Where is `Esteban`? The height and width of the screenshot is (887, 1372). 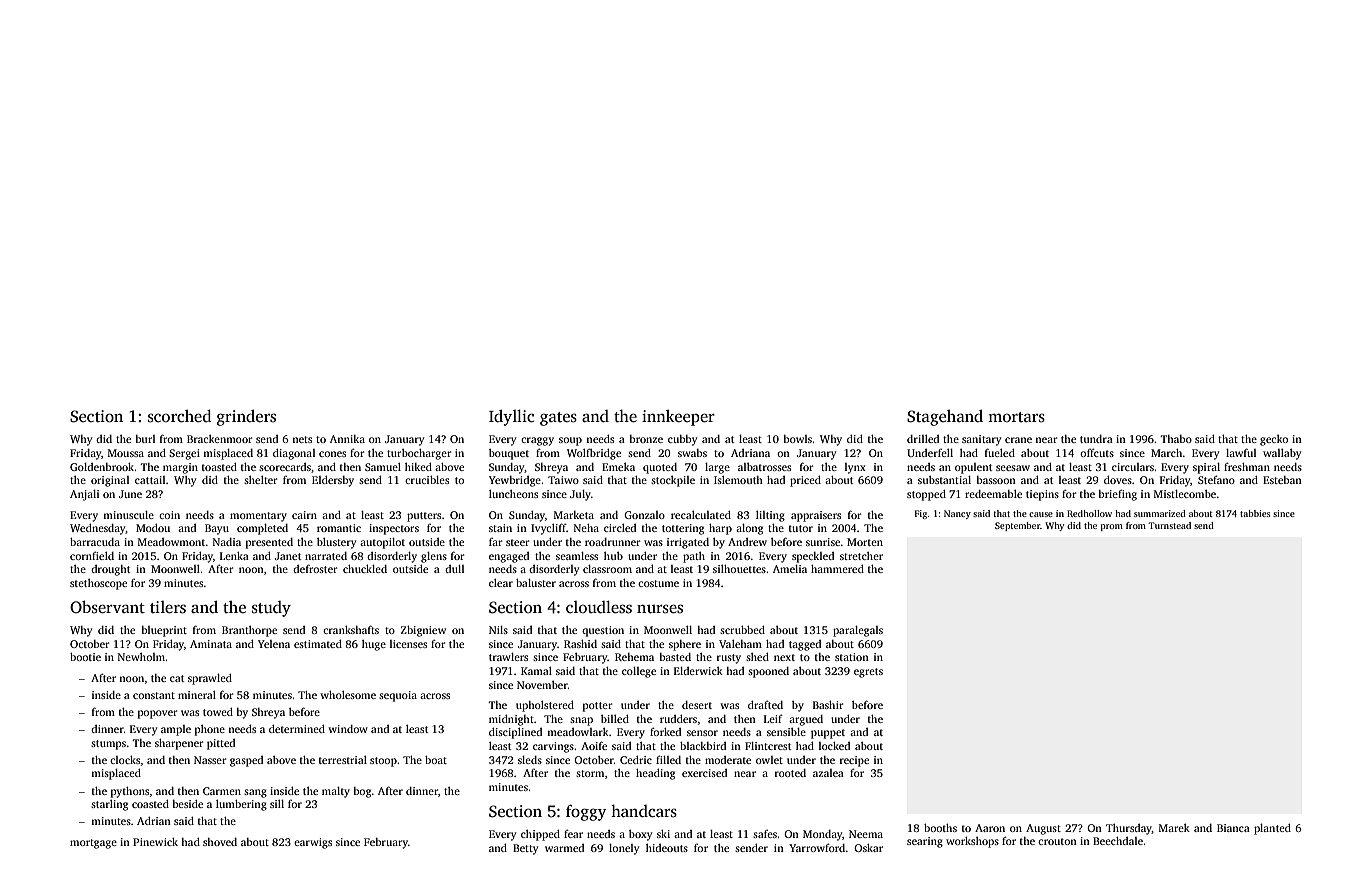 Esteban is located at coordinates (1282, 480).
